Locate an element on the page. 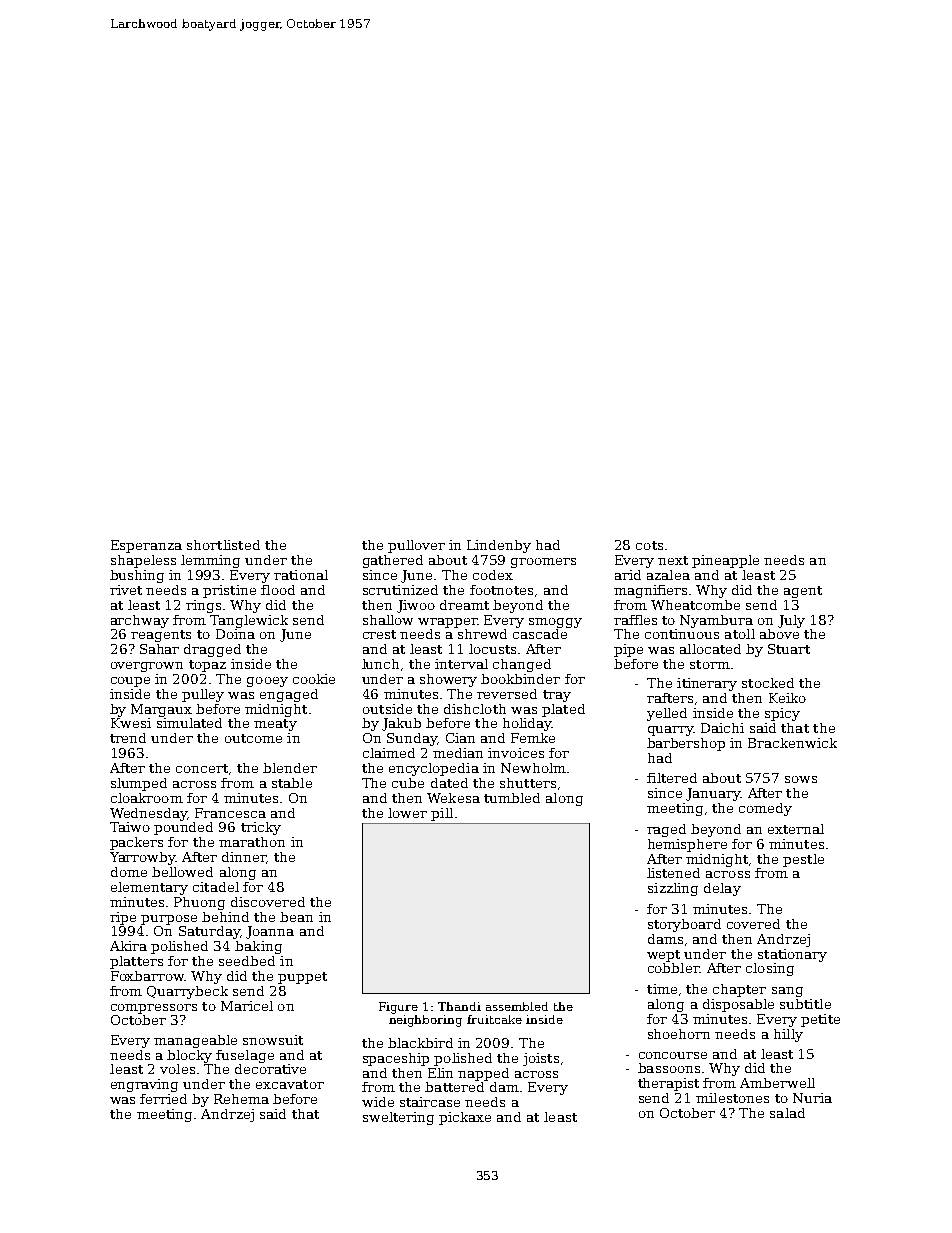  groomers is located at coordinates (543, 563).
